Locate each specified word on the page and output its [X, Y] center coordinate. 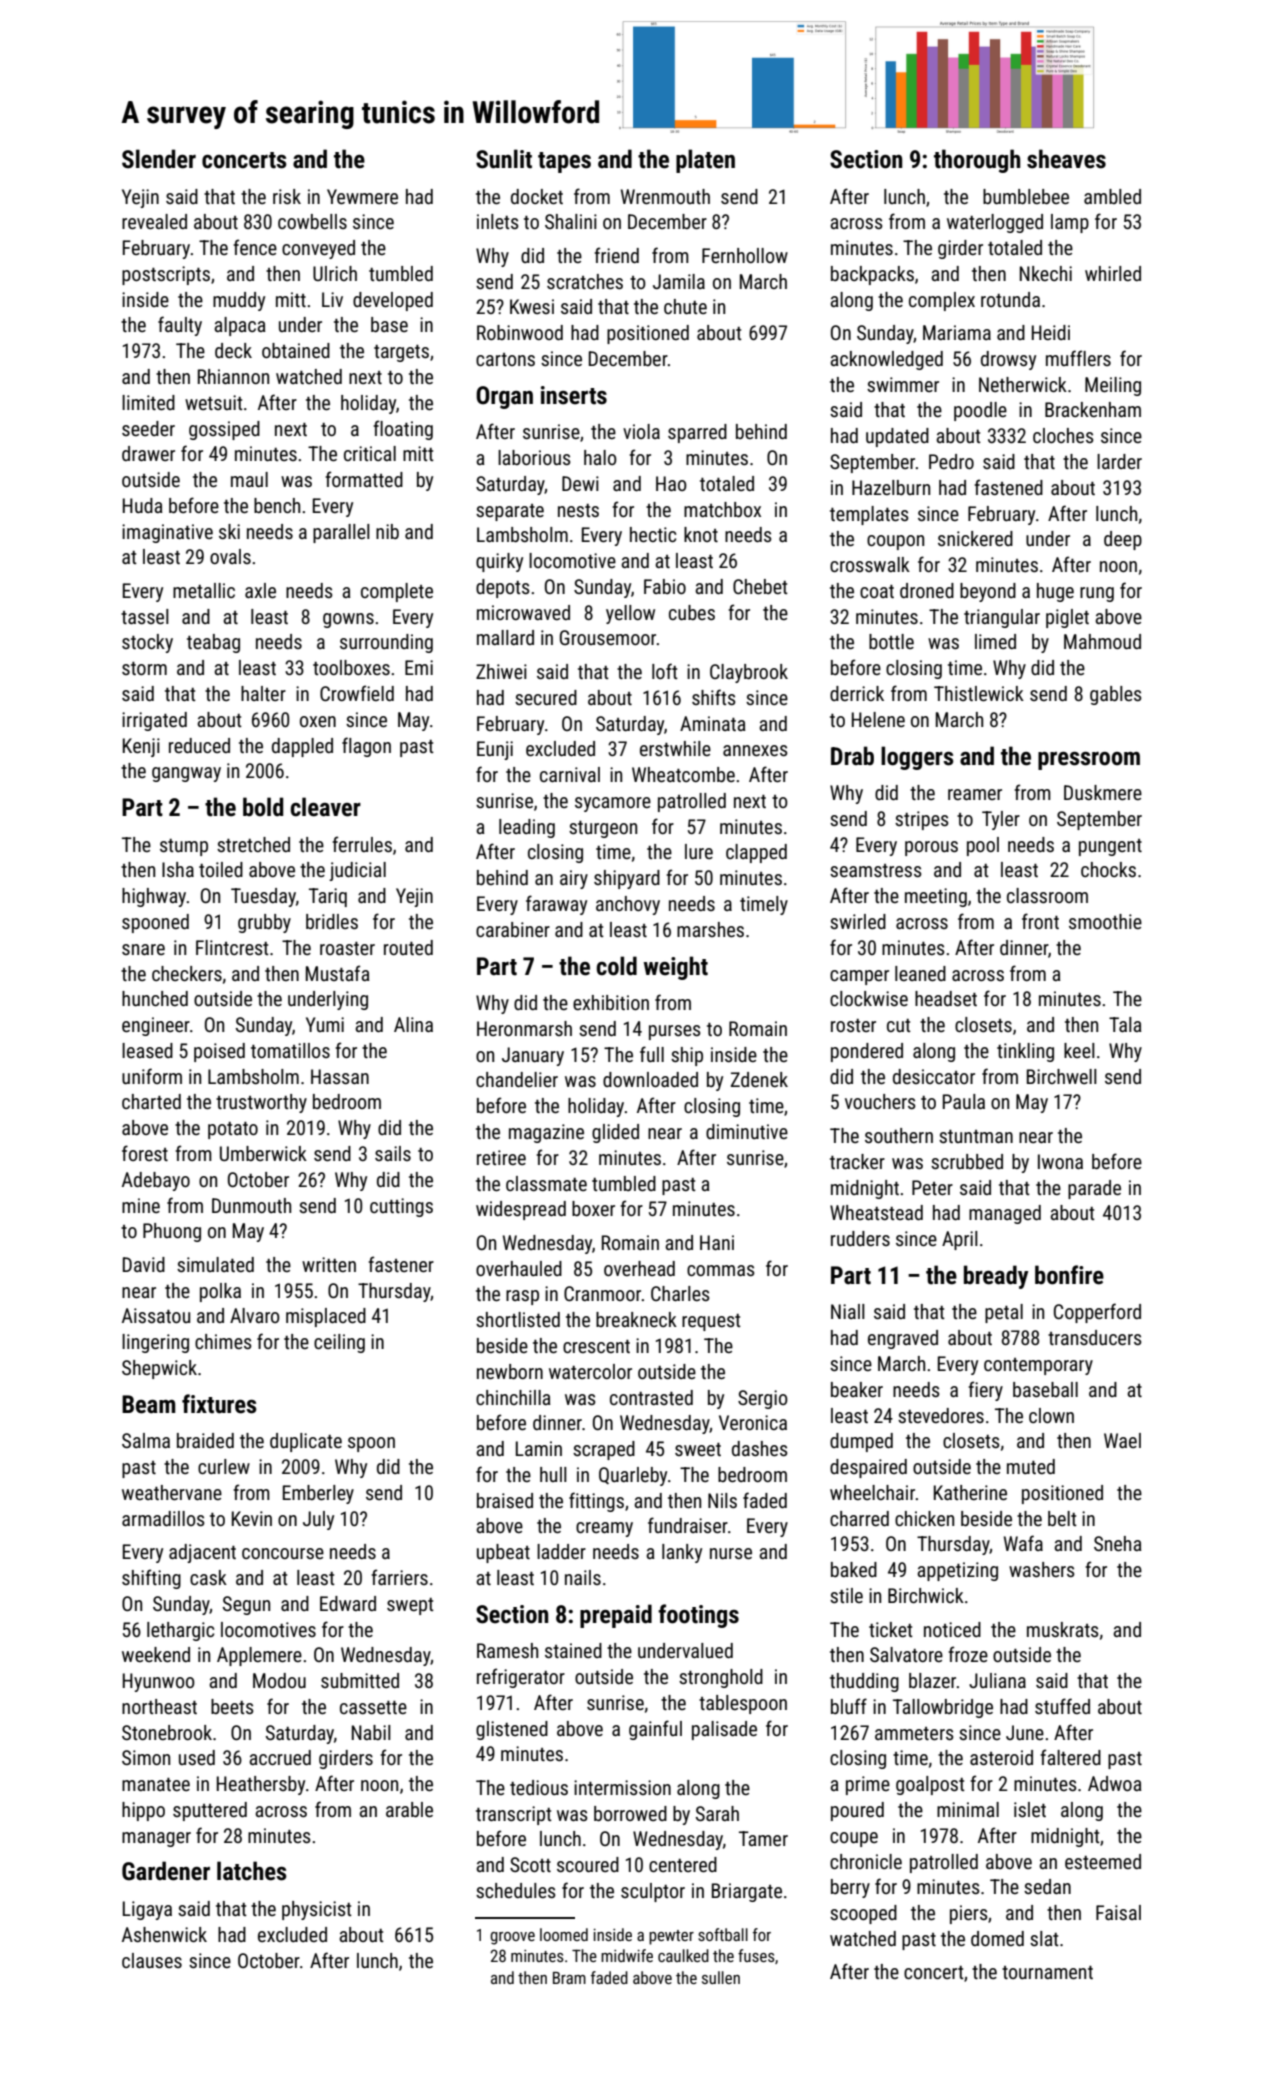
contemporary [1038, 1366]
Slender [159, 159]
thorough [977, 161]
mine [141, 1205]
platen [705, 161]
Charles [680, 1293]
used [197, 1757]
